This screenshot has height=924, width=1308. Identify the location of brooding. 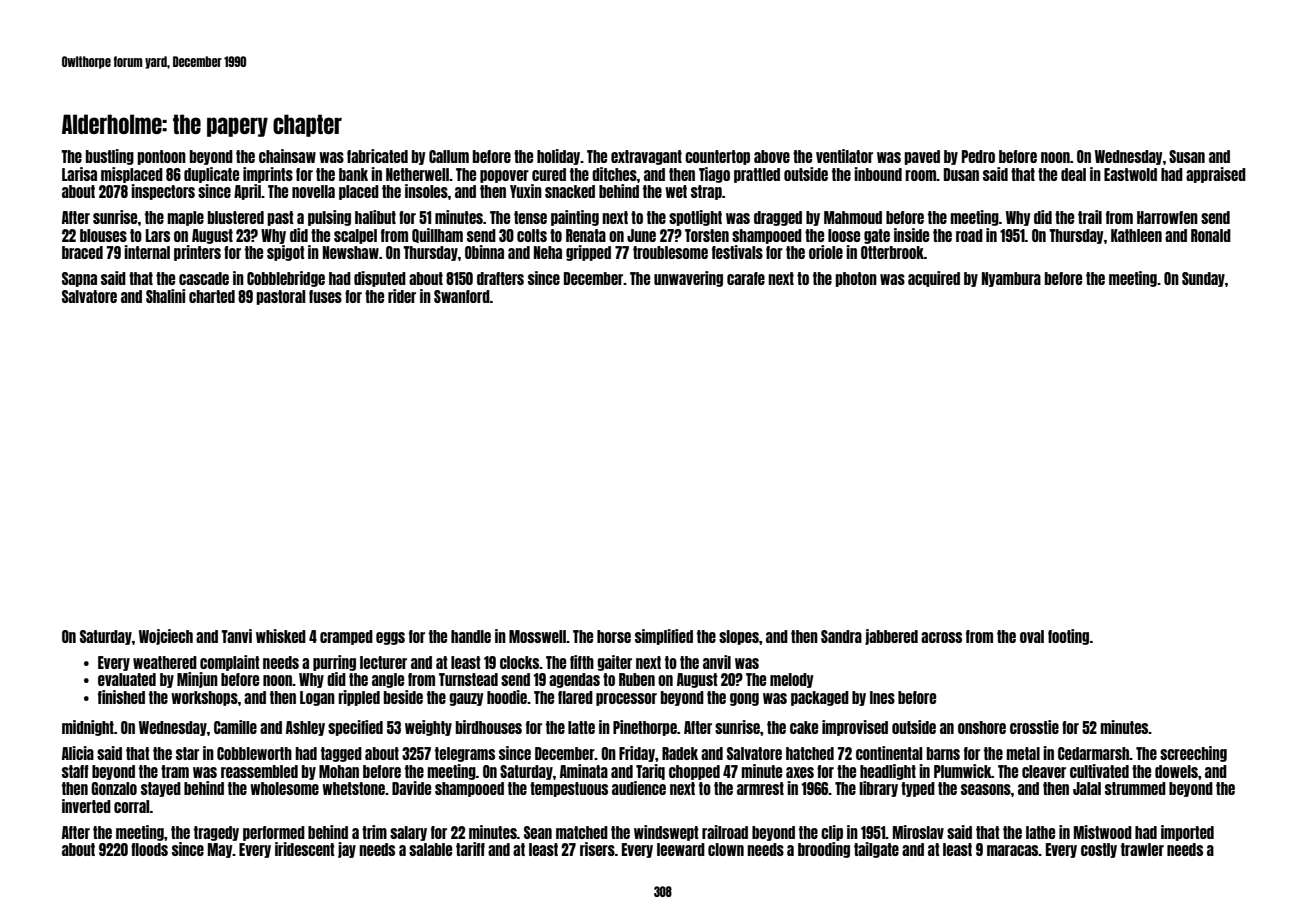
(824, 850).
